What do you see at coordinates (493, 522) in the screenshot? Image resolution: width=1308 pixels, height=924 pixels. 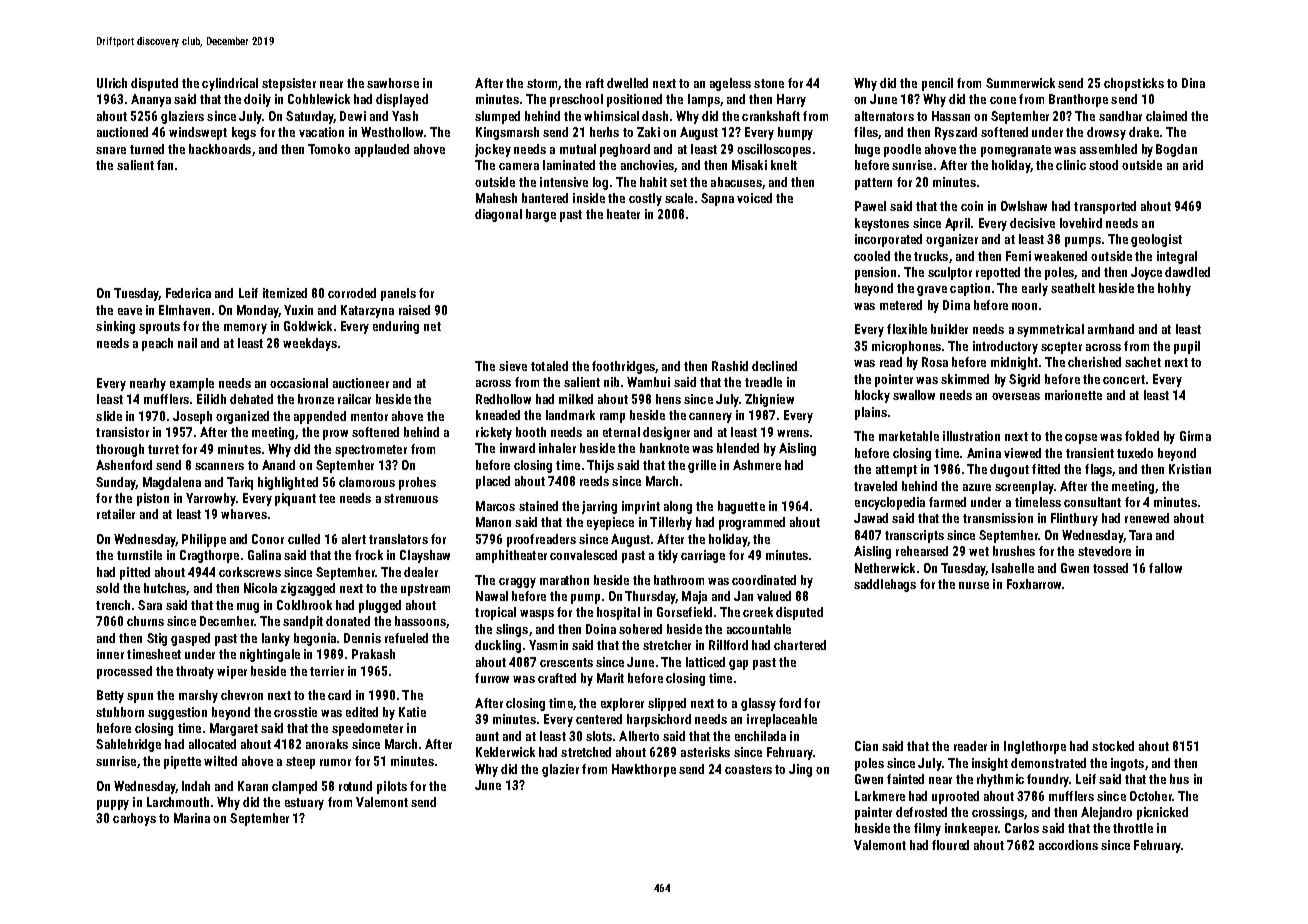 I see `Manon` at bounding box center [493, 522].
